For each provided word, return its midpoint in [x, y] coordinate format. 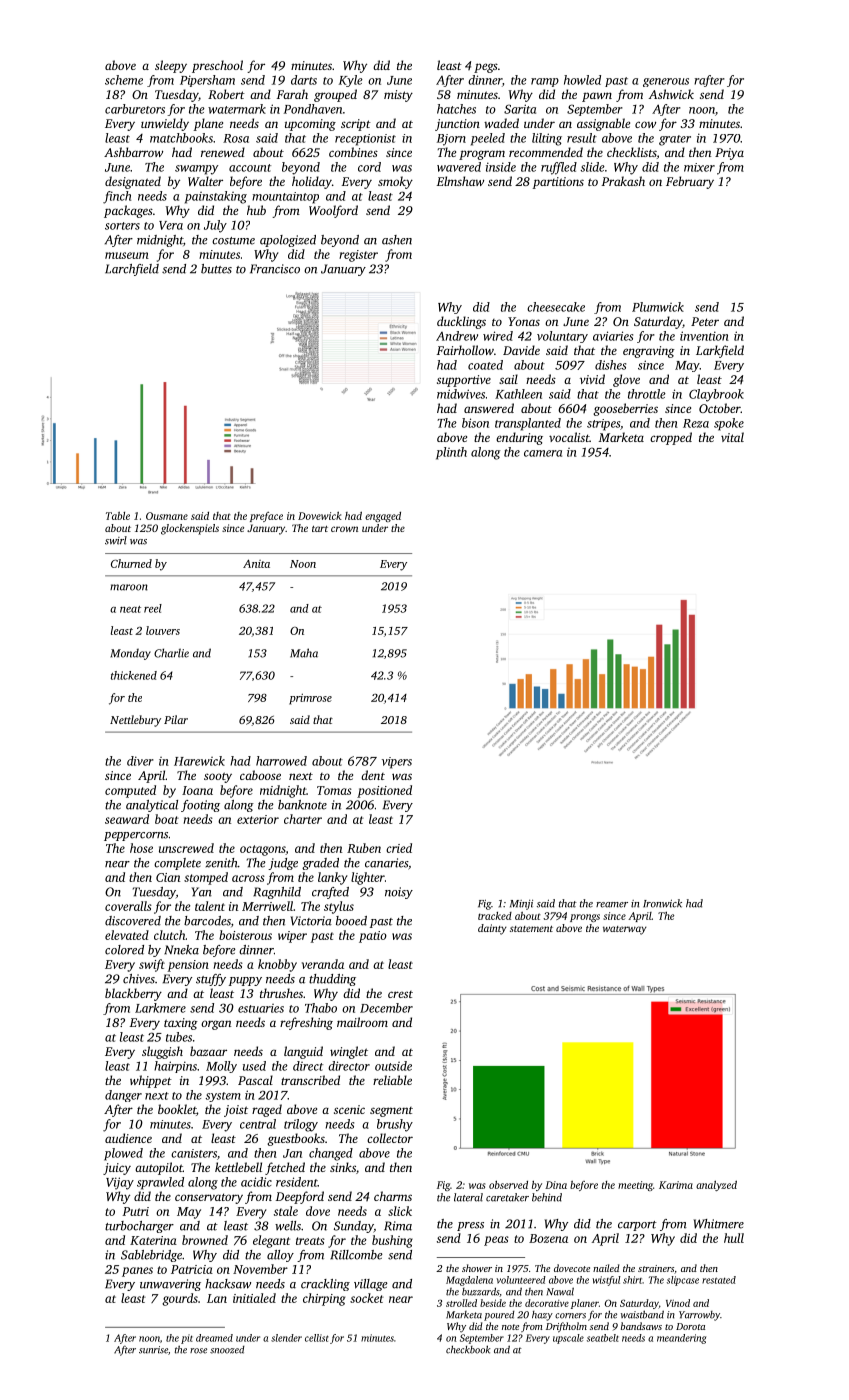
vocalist [569, 437]
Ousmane [167, 516]
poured [499, 1316]
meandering [681, 1339]
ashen [397, 240]
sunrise [153, 1350]
